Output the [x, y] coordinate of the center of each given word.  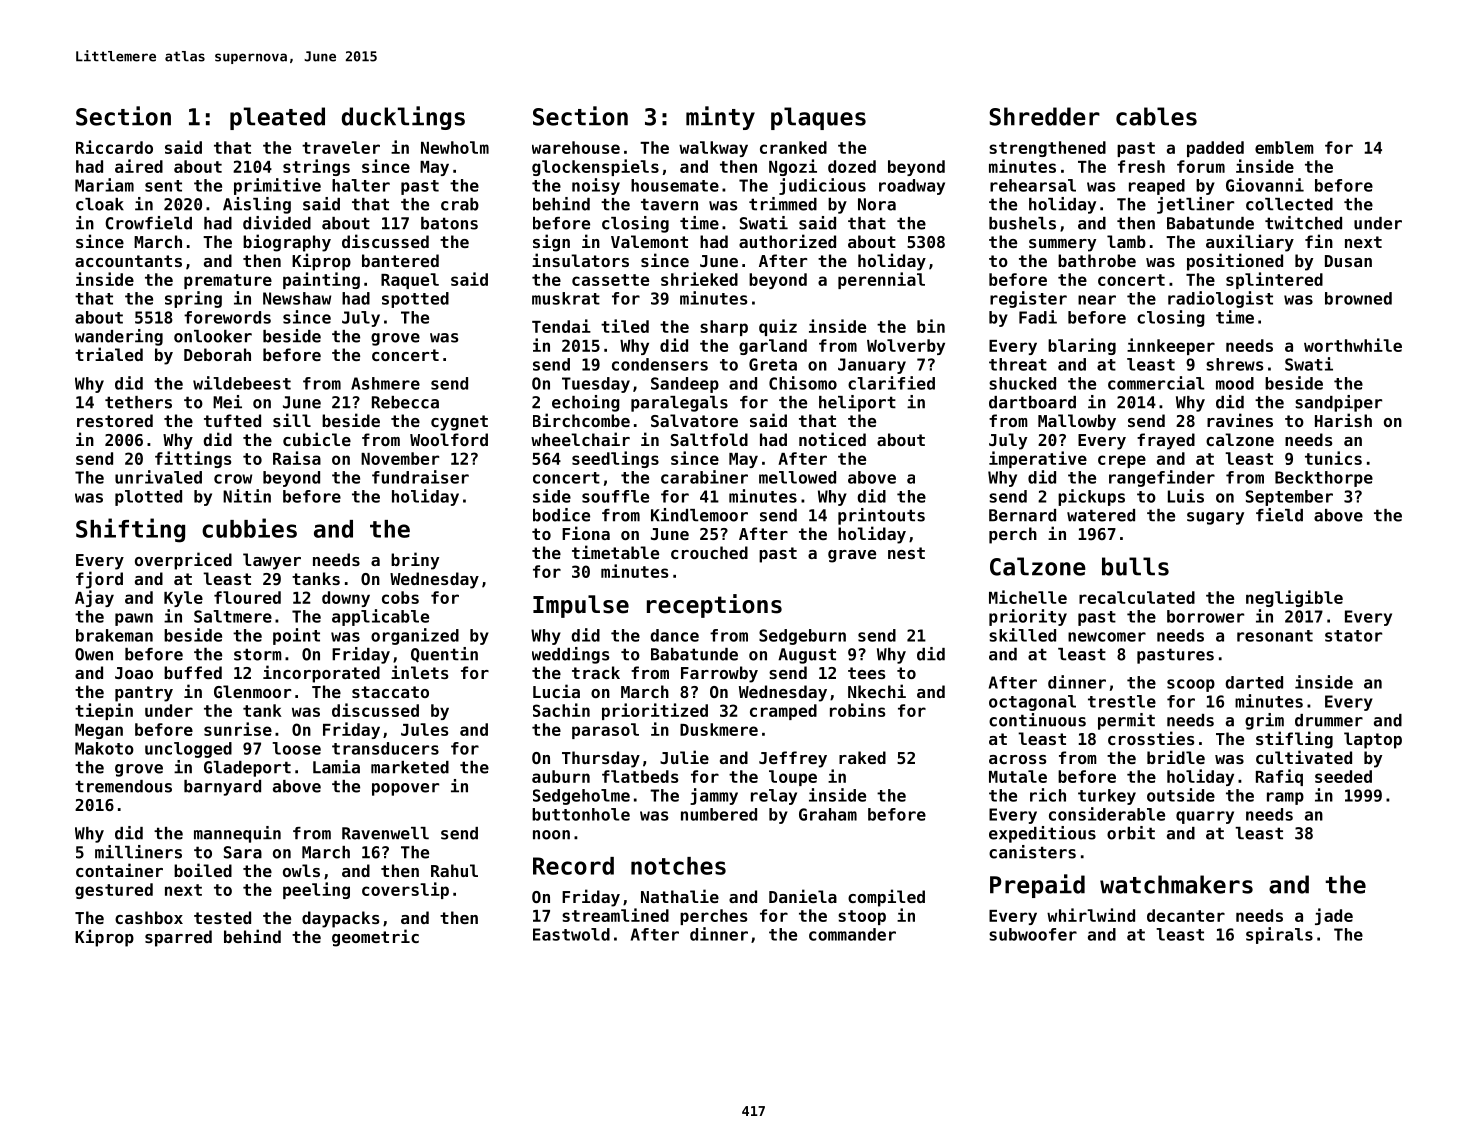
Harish [1343, 420]
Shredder [1045, 116]
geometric [375, 938]
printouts [881, 516]
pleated [277, 118]
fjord [99, 580]
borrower [1205, 616]
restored [115, 420]
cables [1156, 116]
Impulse [581, 606]
